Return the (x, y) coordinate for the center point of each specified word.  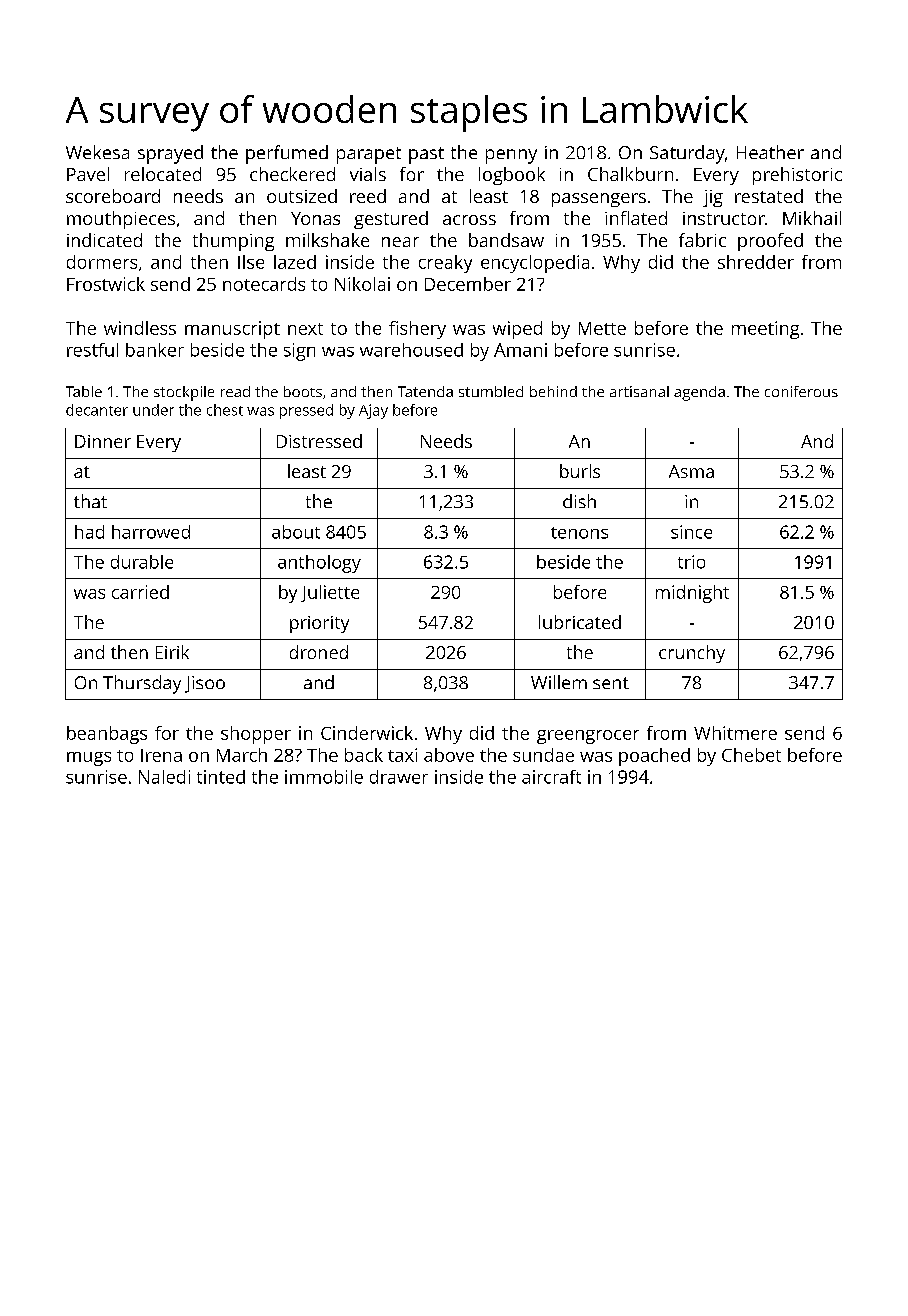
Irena (161, 755)
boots (303, 391)
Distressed (319, 441)
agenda (699, 393)
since (691, 532)
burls (580, 471)
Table (84, 391)
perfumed (287, 154)
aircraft (551, 777)
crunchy (692, 654)
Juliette (330, 593)
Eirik (172, 652)
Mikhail (812, 218)
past (426, 155)
